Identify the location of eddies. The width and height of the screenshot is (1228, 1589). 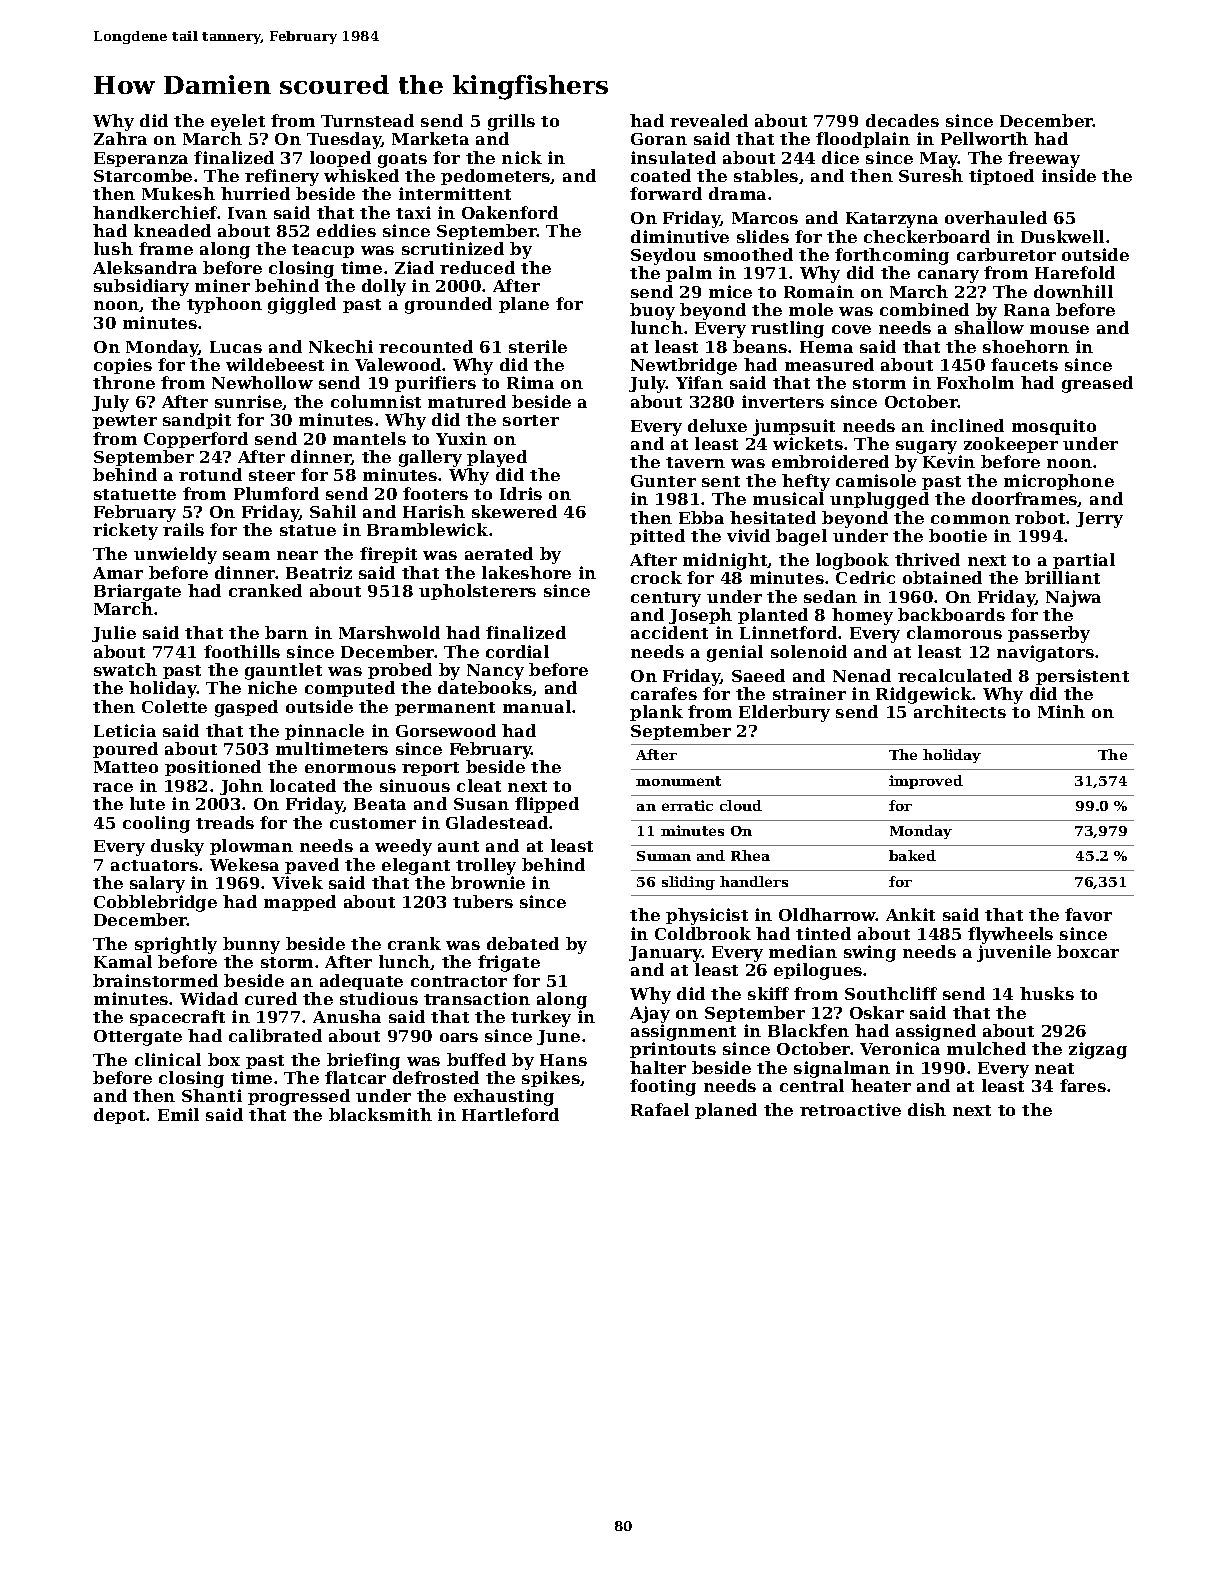
(346, 230).
